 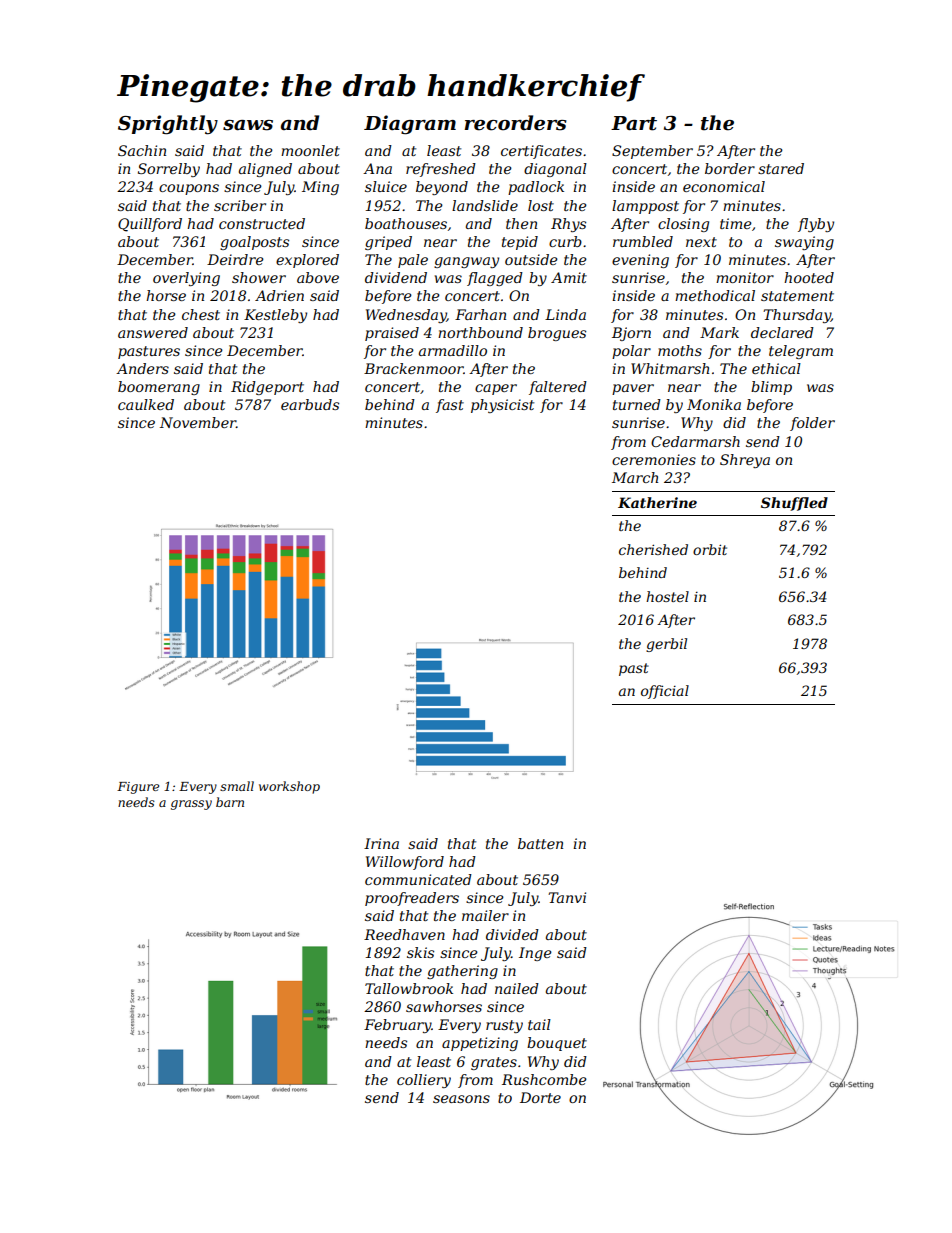 I want to click on workshop, so click(x=289, y=787).
